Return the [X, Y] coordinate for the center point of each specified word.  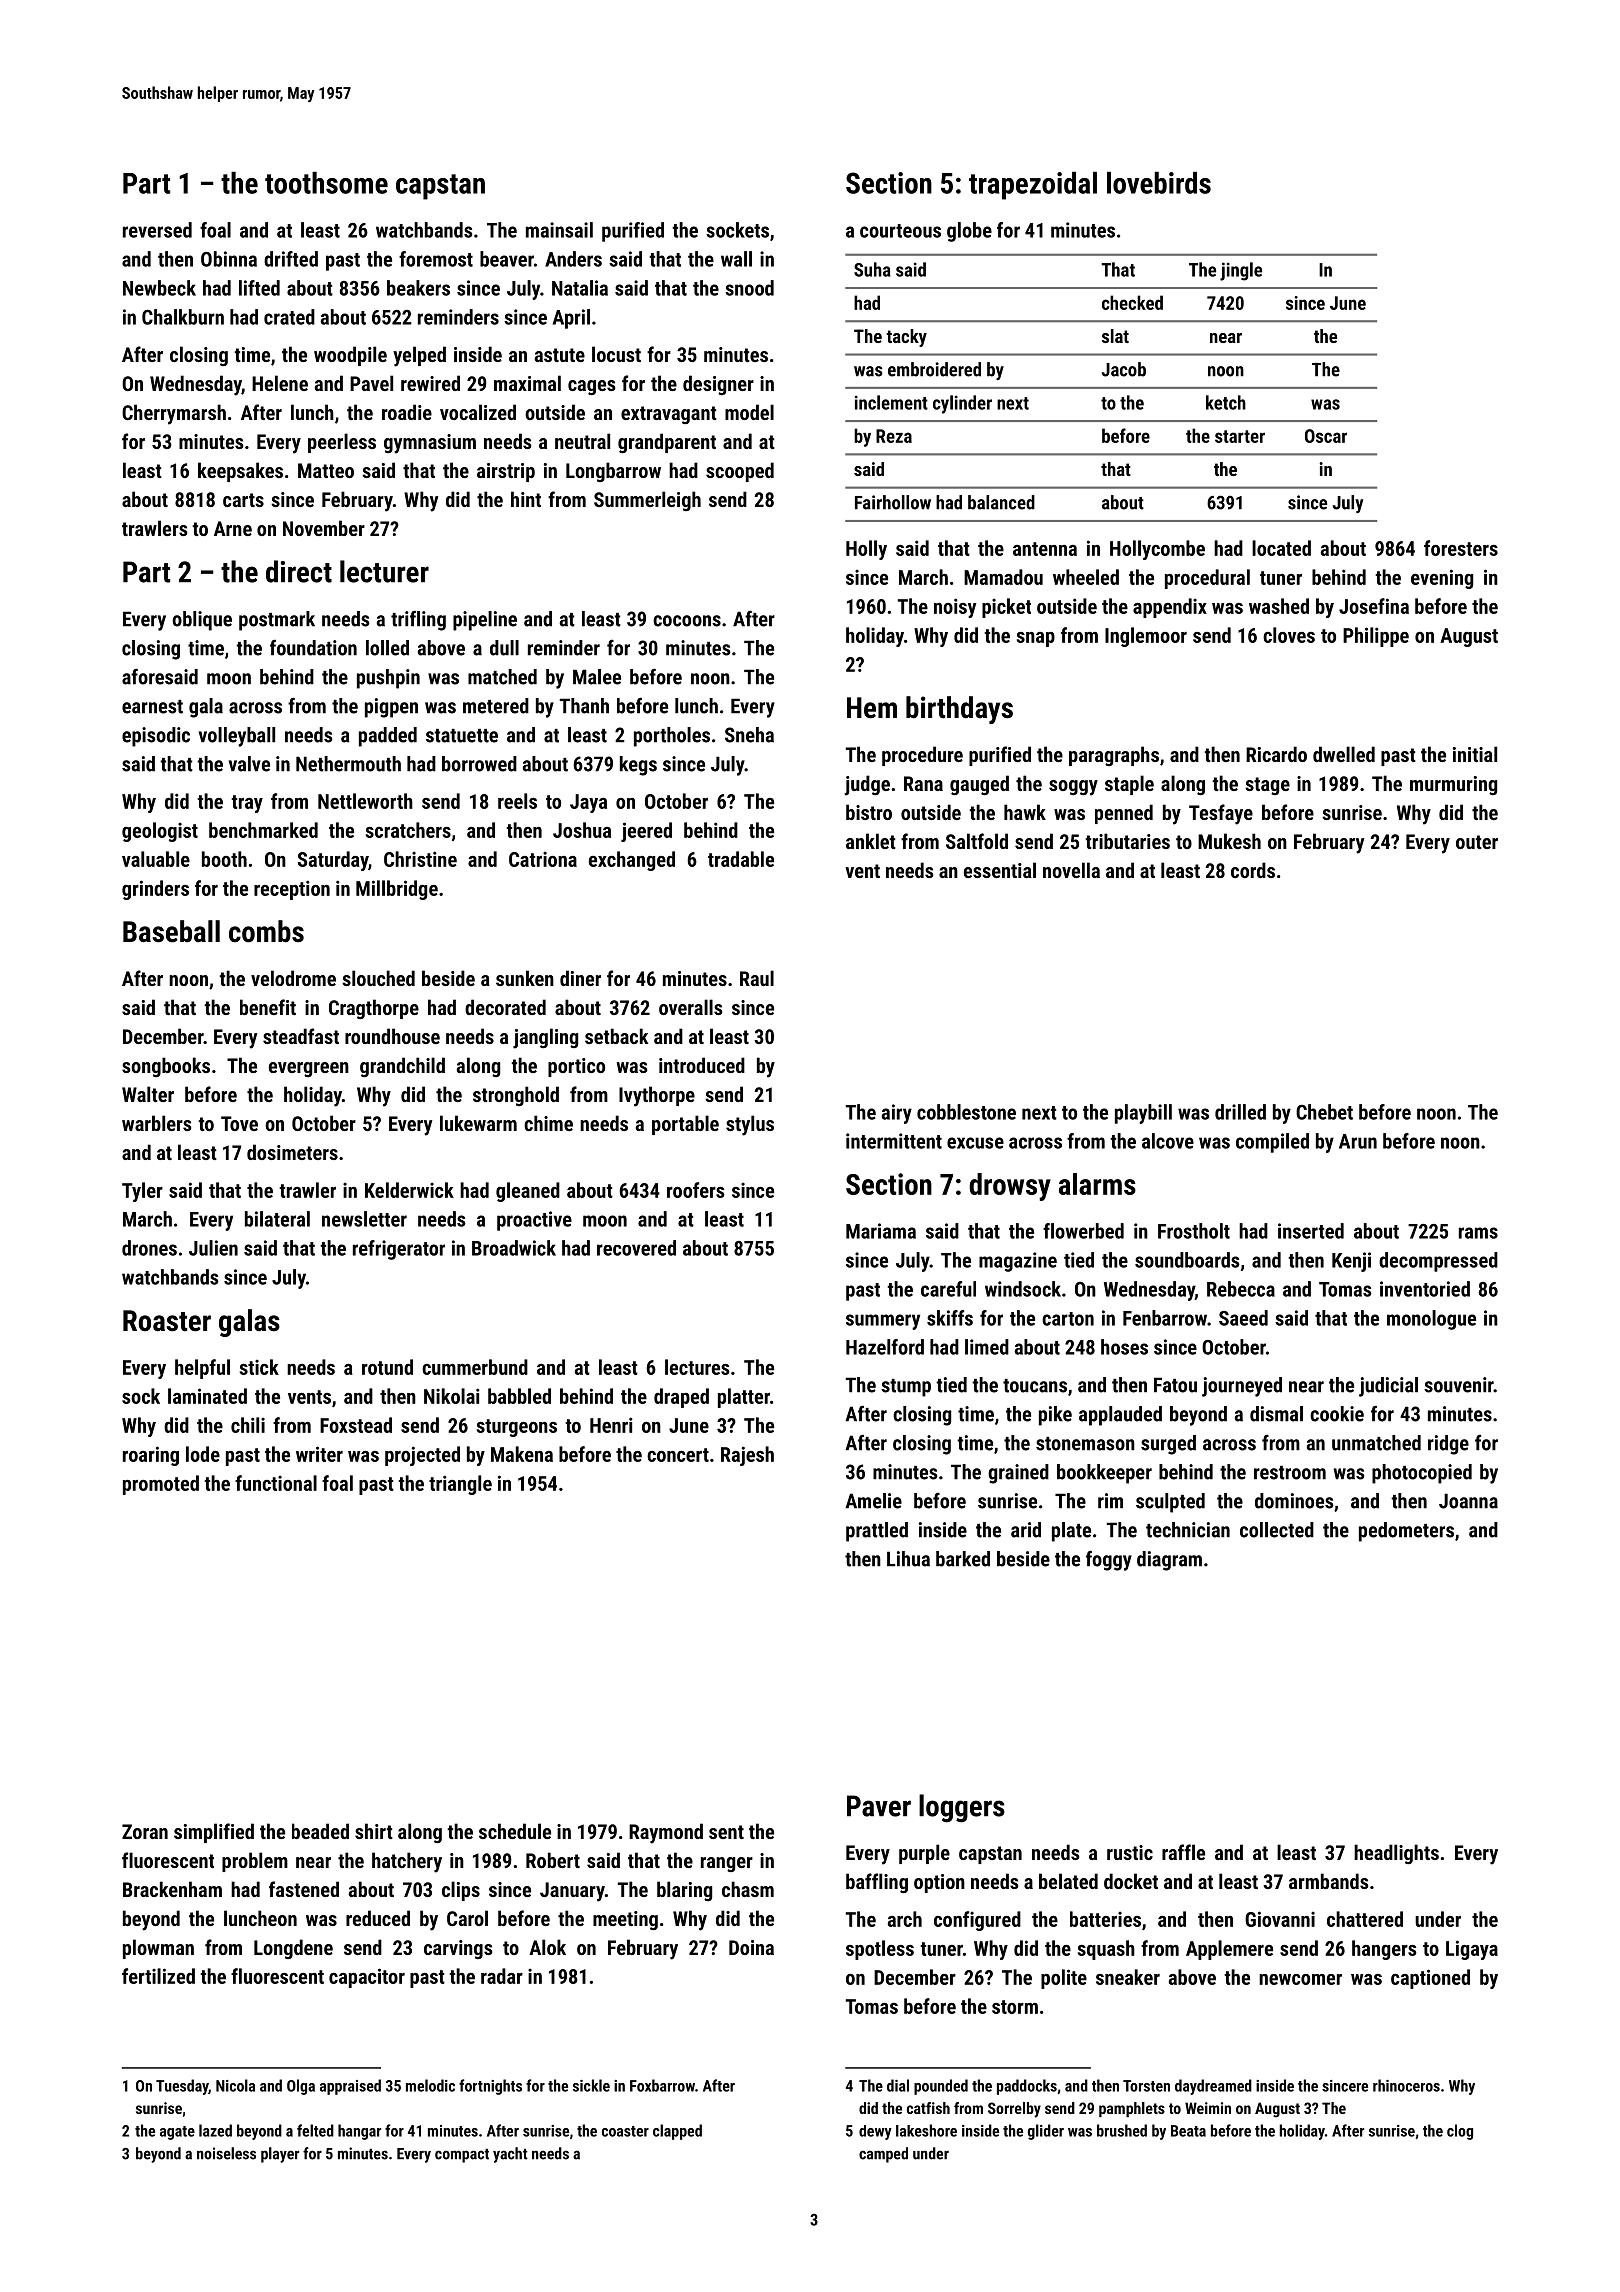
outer [1477, 842]
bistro [869, 812]
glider [1046, 2132]
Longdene [293, 1949]
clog [1460, 2132]
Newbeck [159, 288]
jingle [1241, 271]
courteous [900, 231]
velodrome [293, 978]
